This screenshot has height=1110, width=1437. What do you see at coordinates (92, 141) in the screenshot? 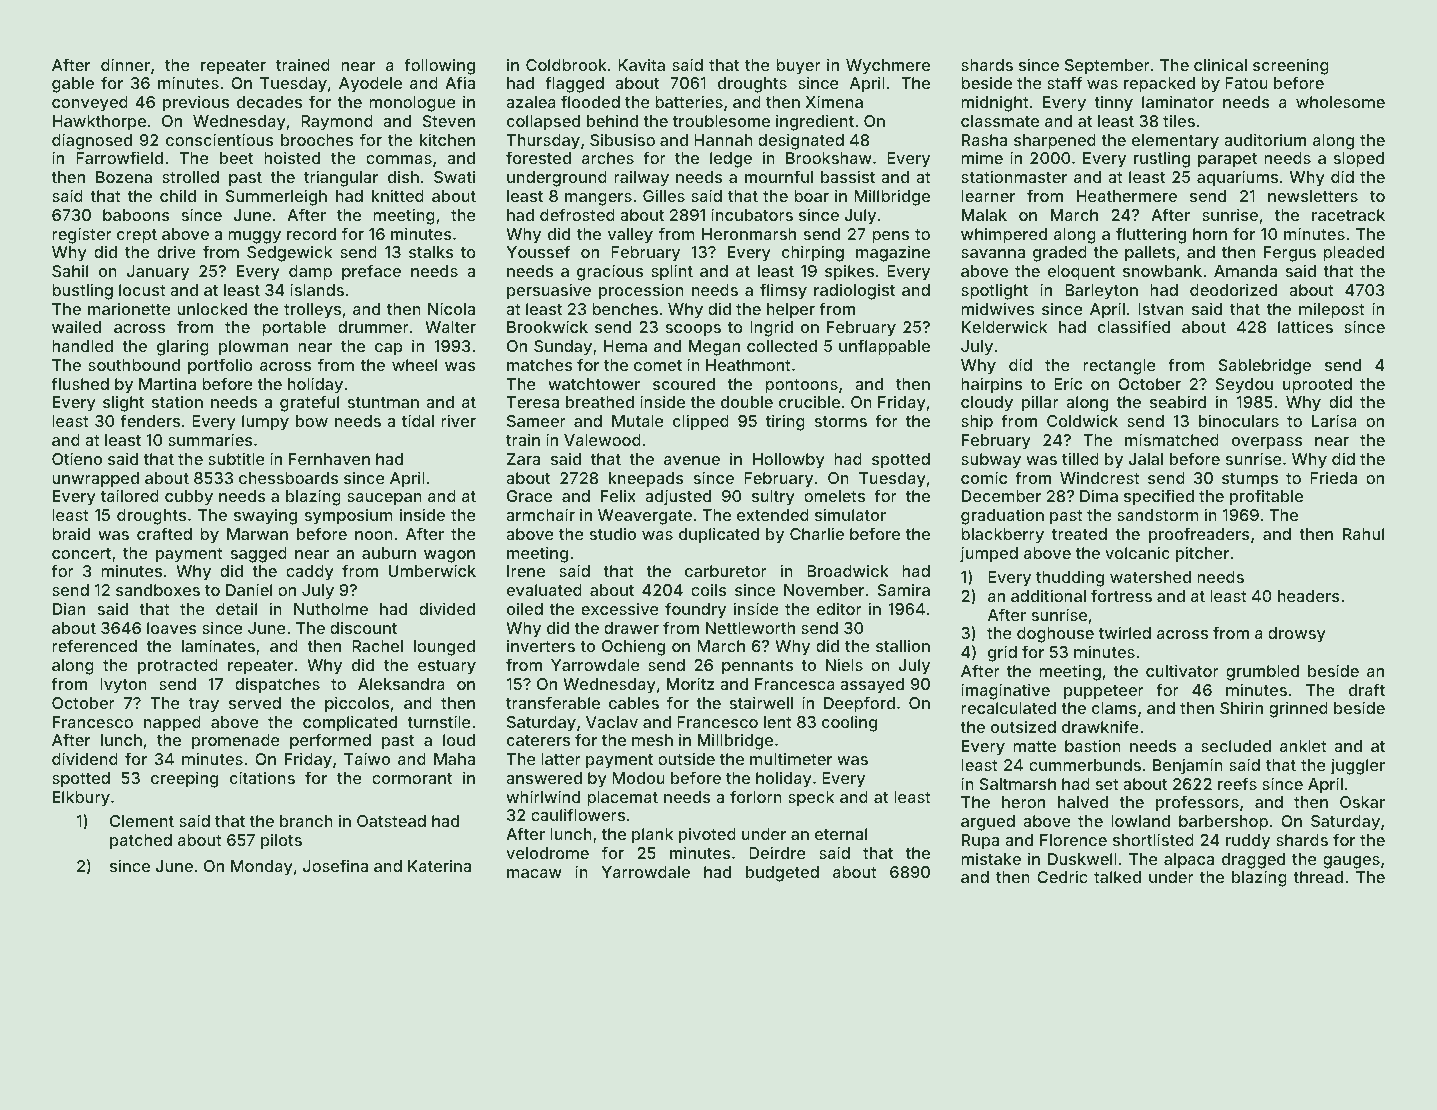
I see `diagnosed` at bounding box center [92, 141].
